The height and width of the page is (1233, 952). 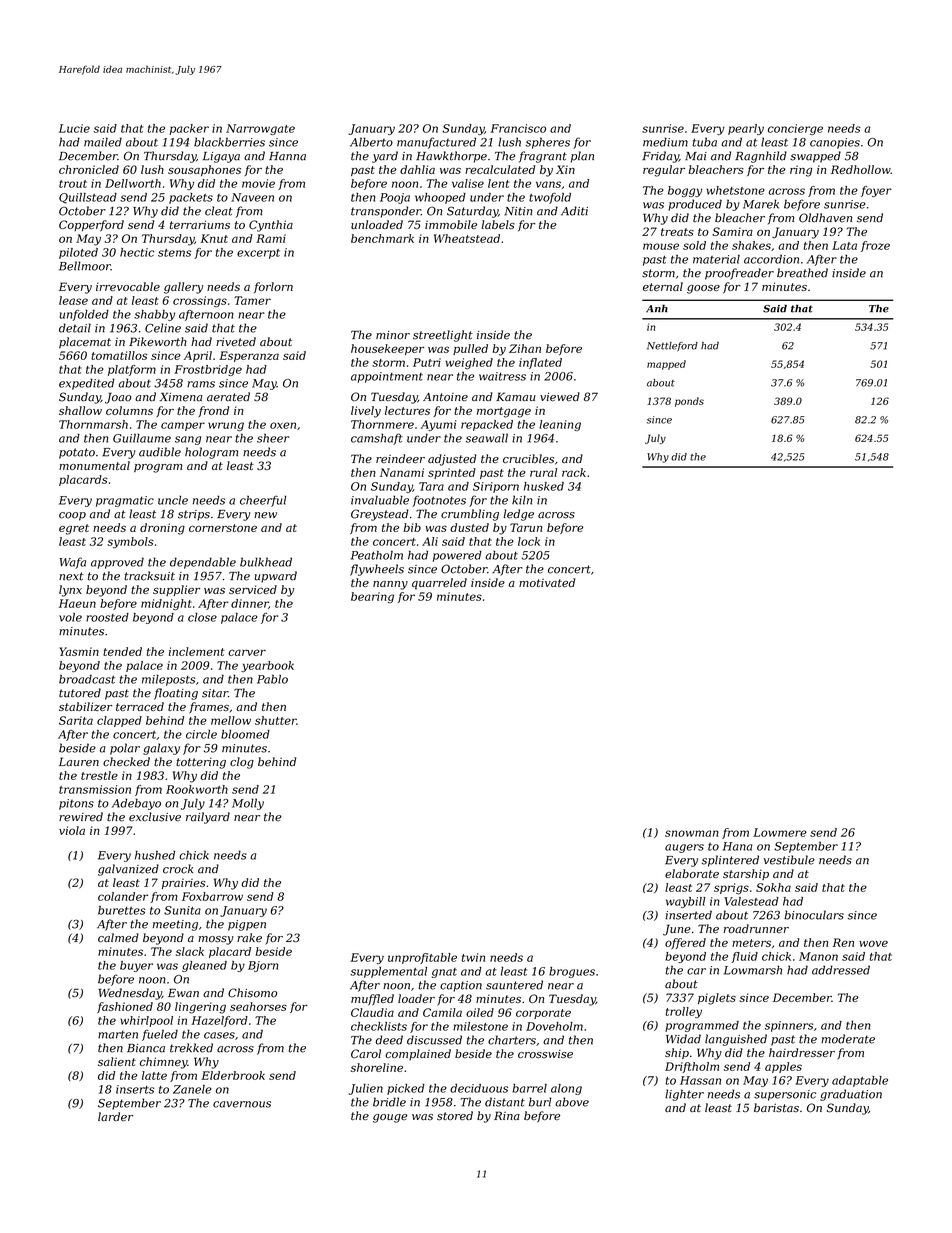 I want to click on hologram, so click(x=211, y=453).
